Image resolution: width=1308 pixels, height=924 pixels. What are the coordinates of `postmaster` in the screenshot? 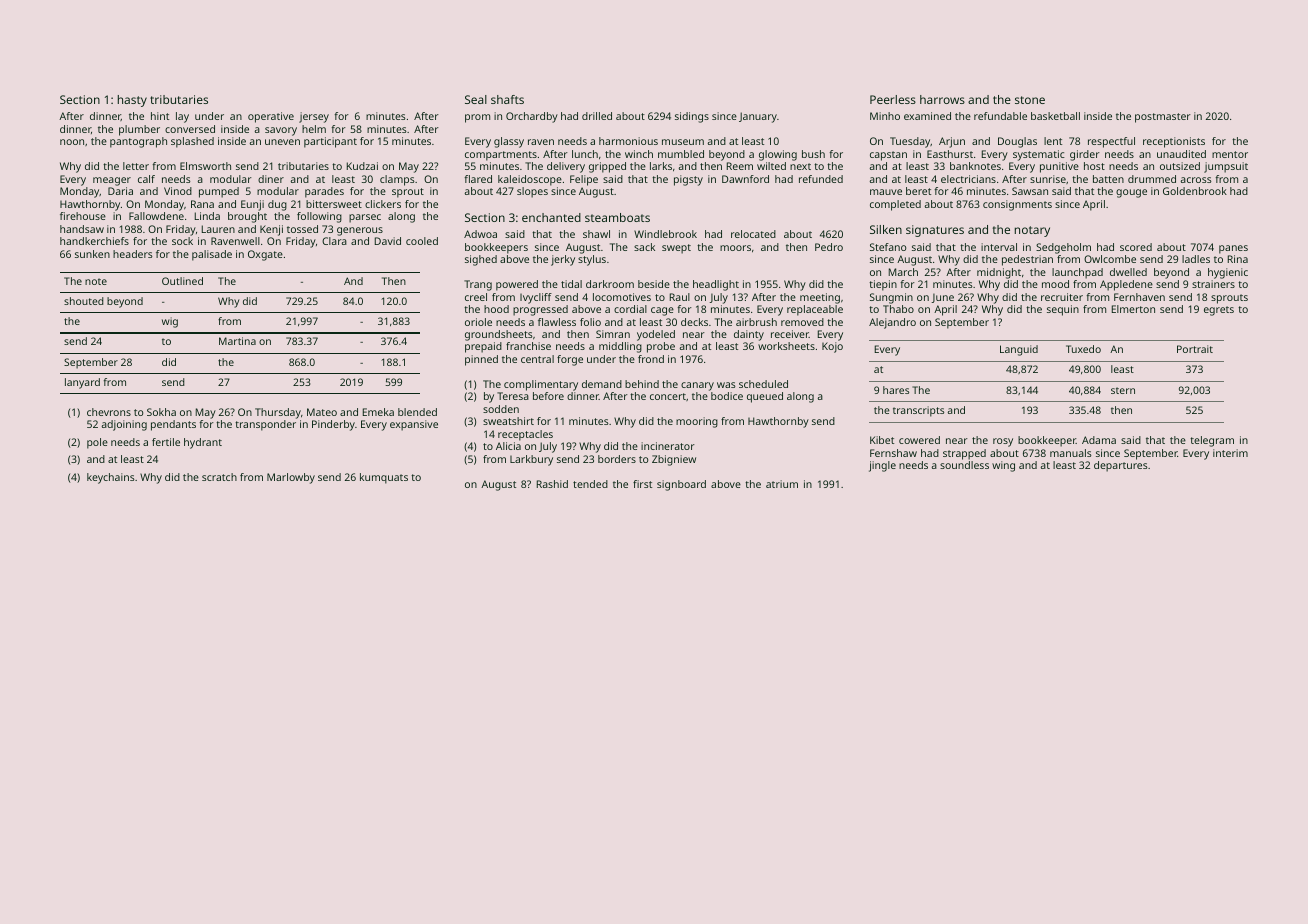 It's located at (1163, 118).
